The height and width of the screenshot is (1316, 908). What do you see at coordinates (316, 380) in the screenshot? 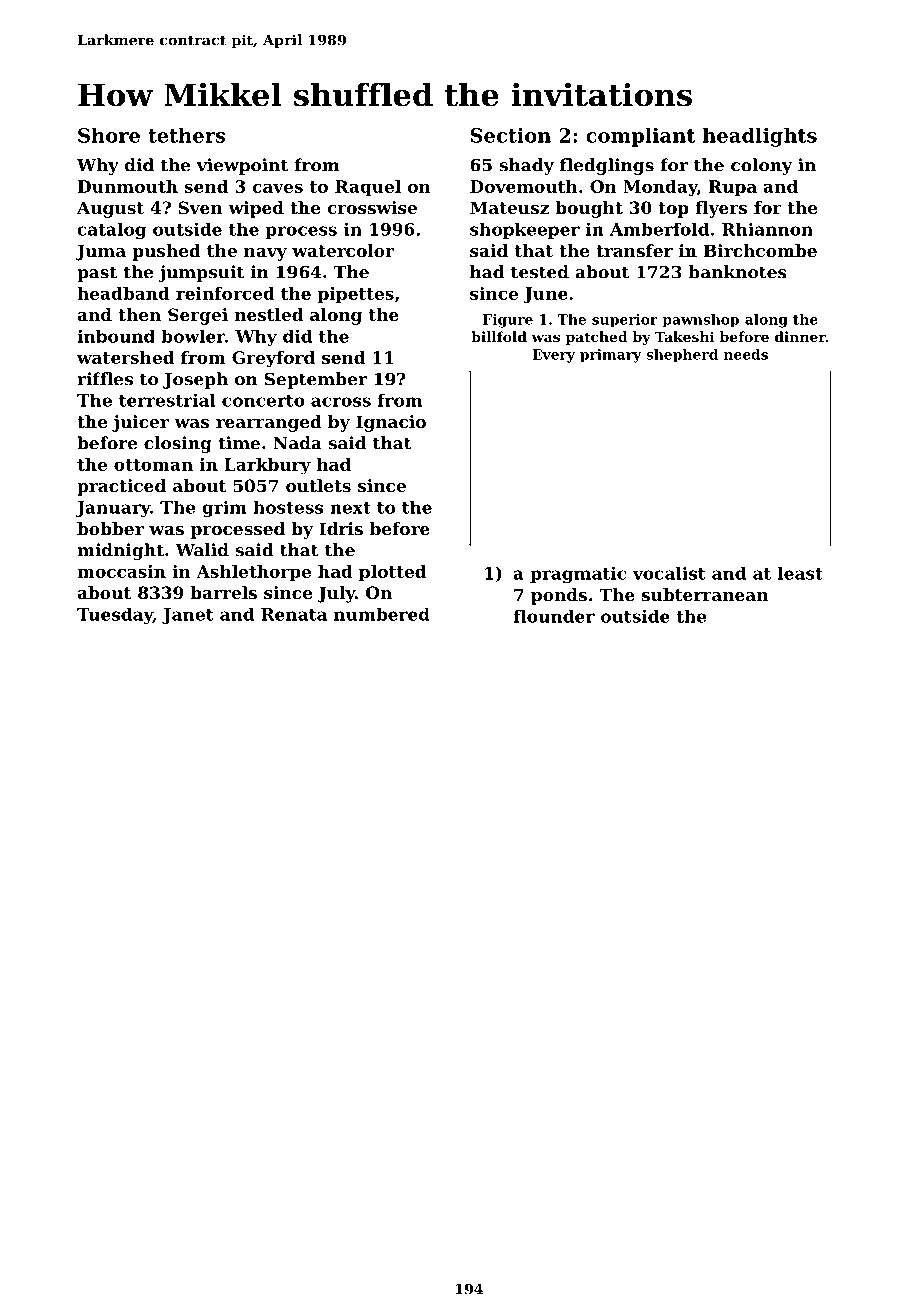
I see `September` at bounding box center [316, 380].
